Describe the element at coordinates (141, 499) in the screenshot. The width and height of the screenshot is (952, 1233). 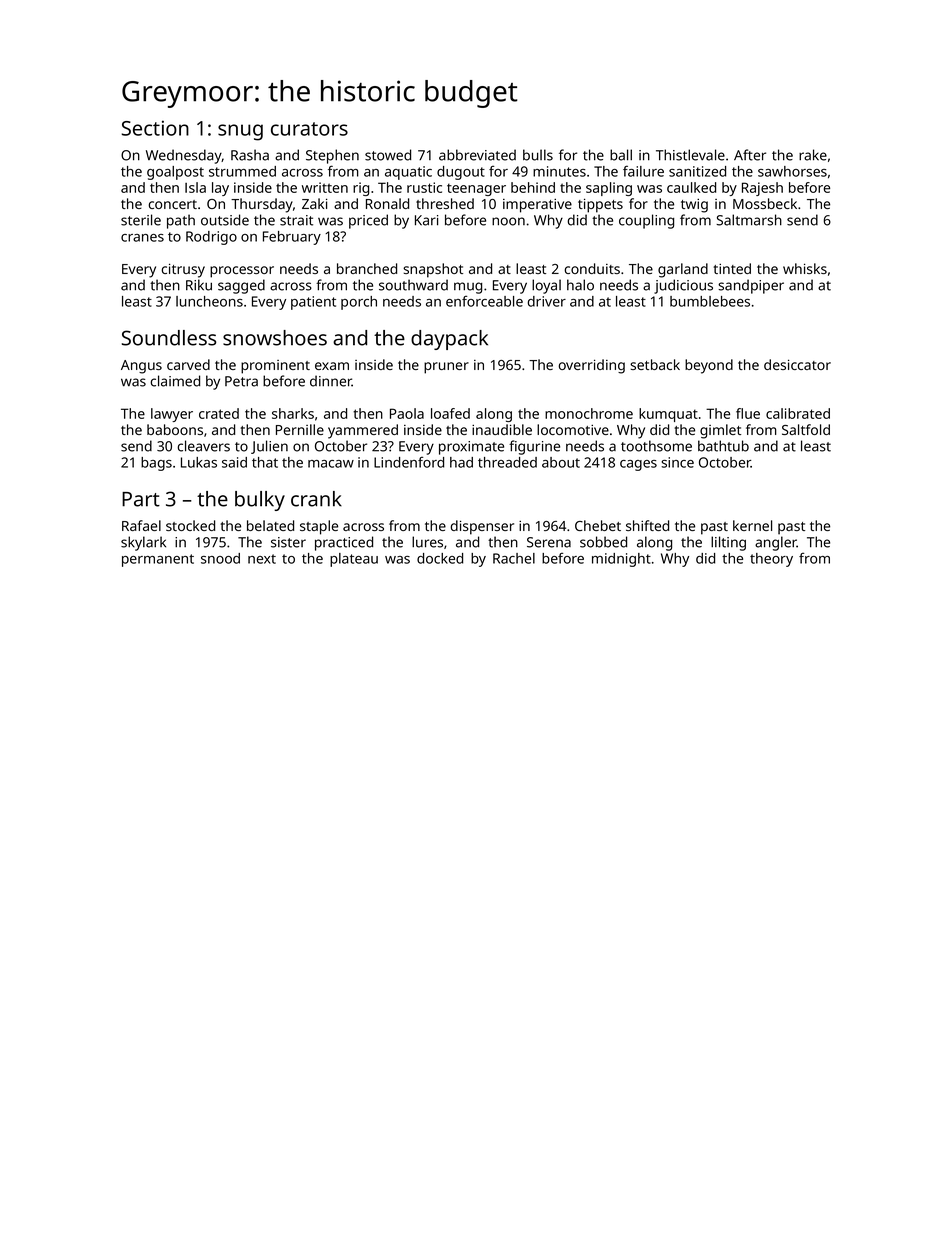
I see `Part` at that location.
